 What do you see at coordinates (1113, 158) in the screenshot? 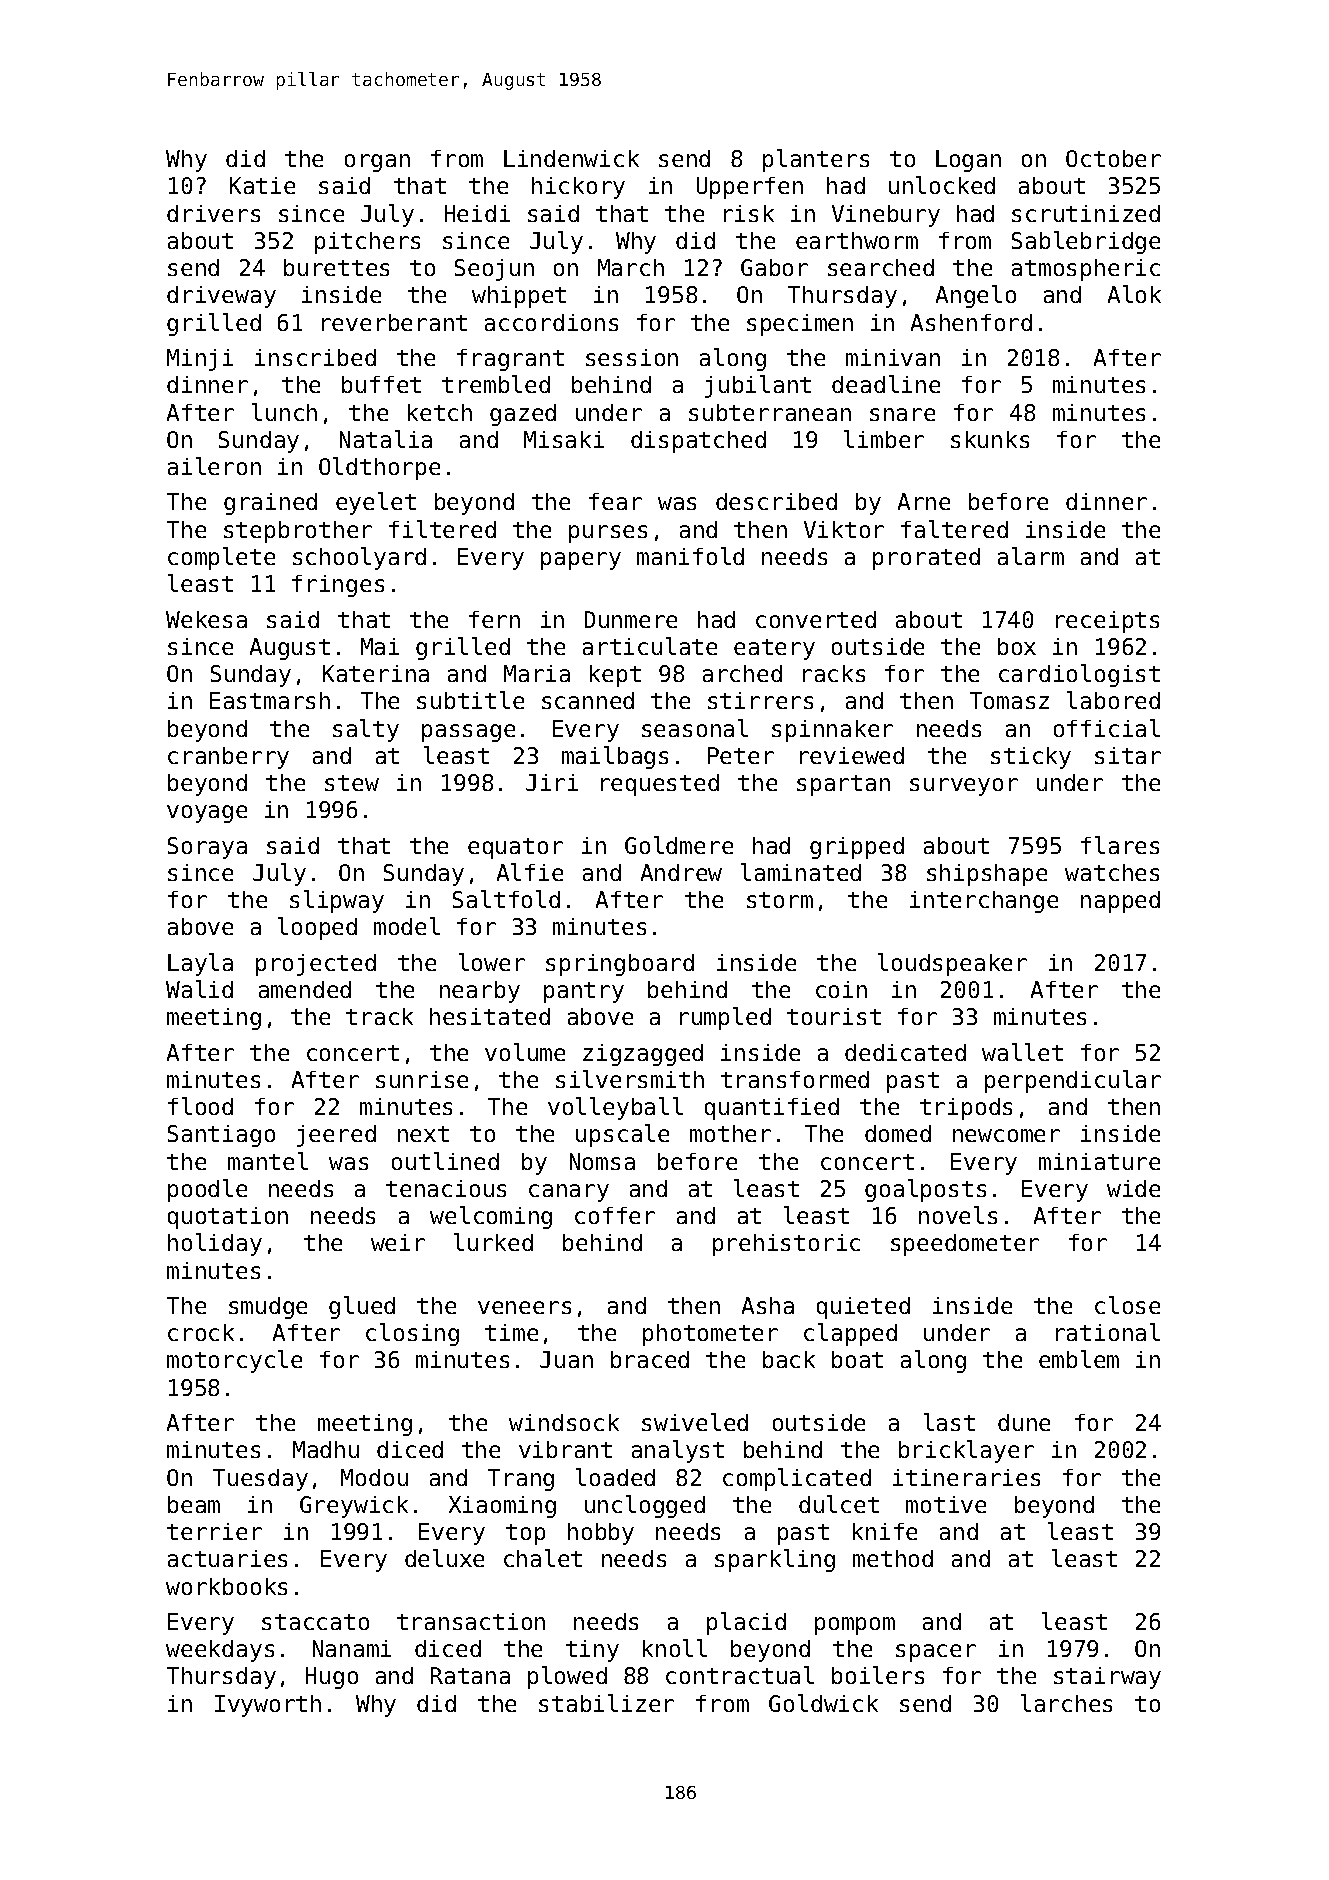
I see `October` at bounding box center [1113, 158].
